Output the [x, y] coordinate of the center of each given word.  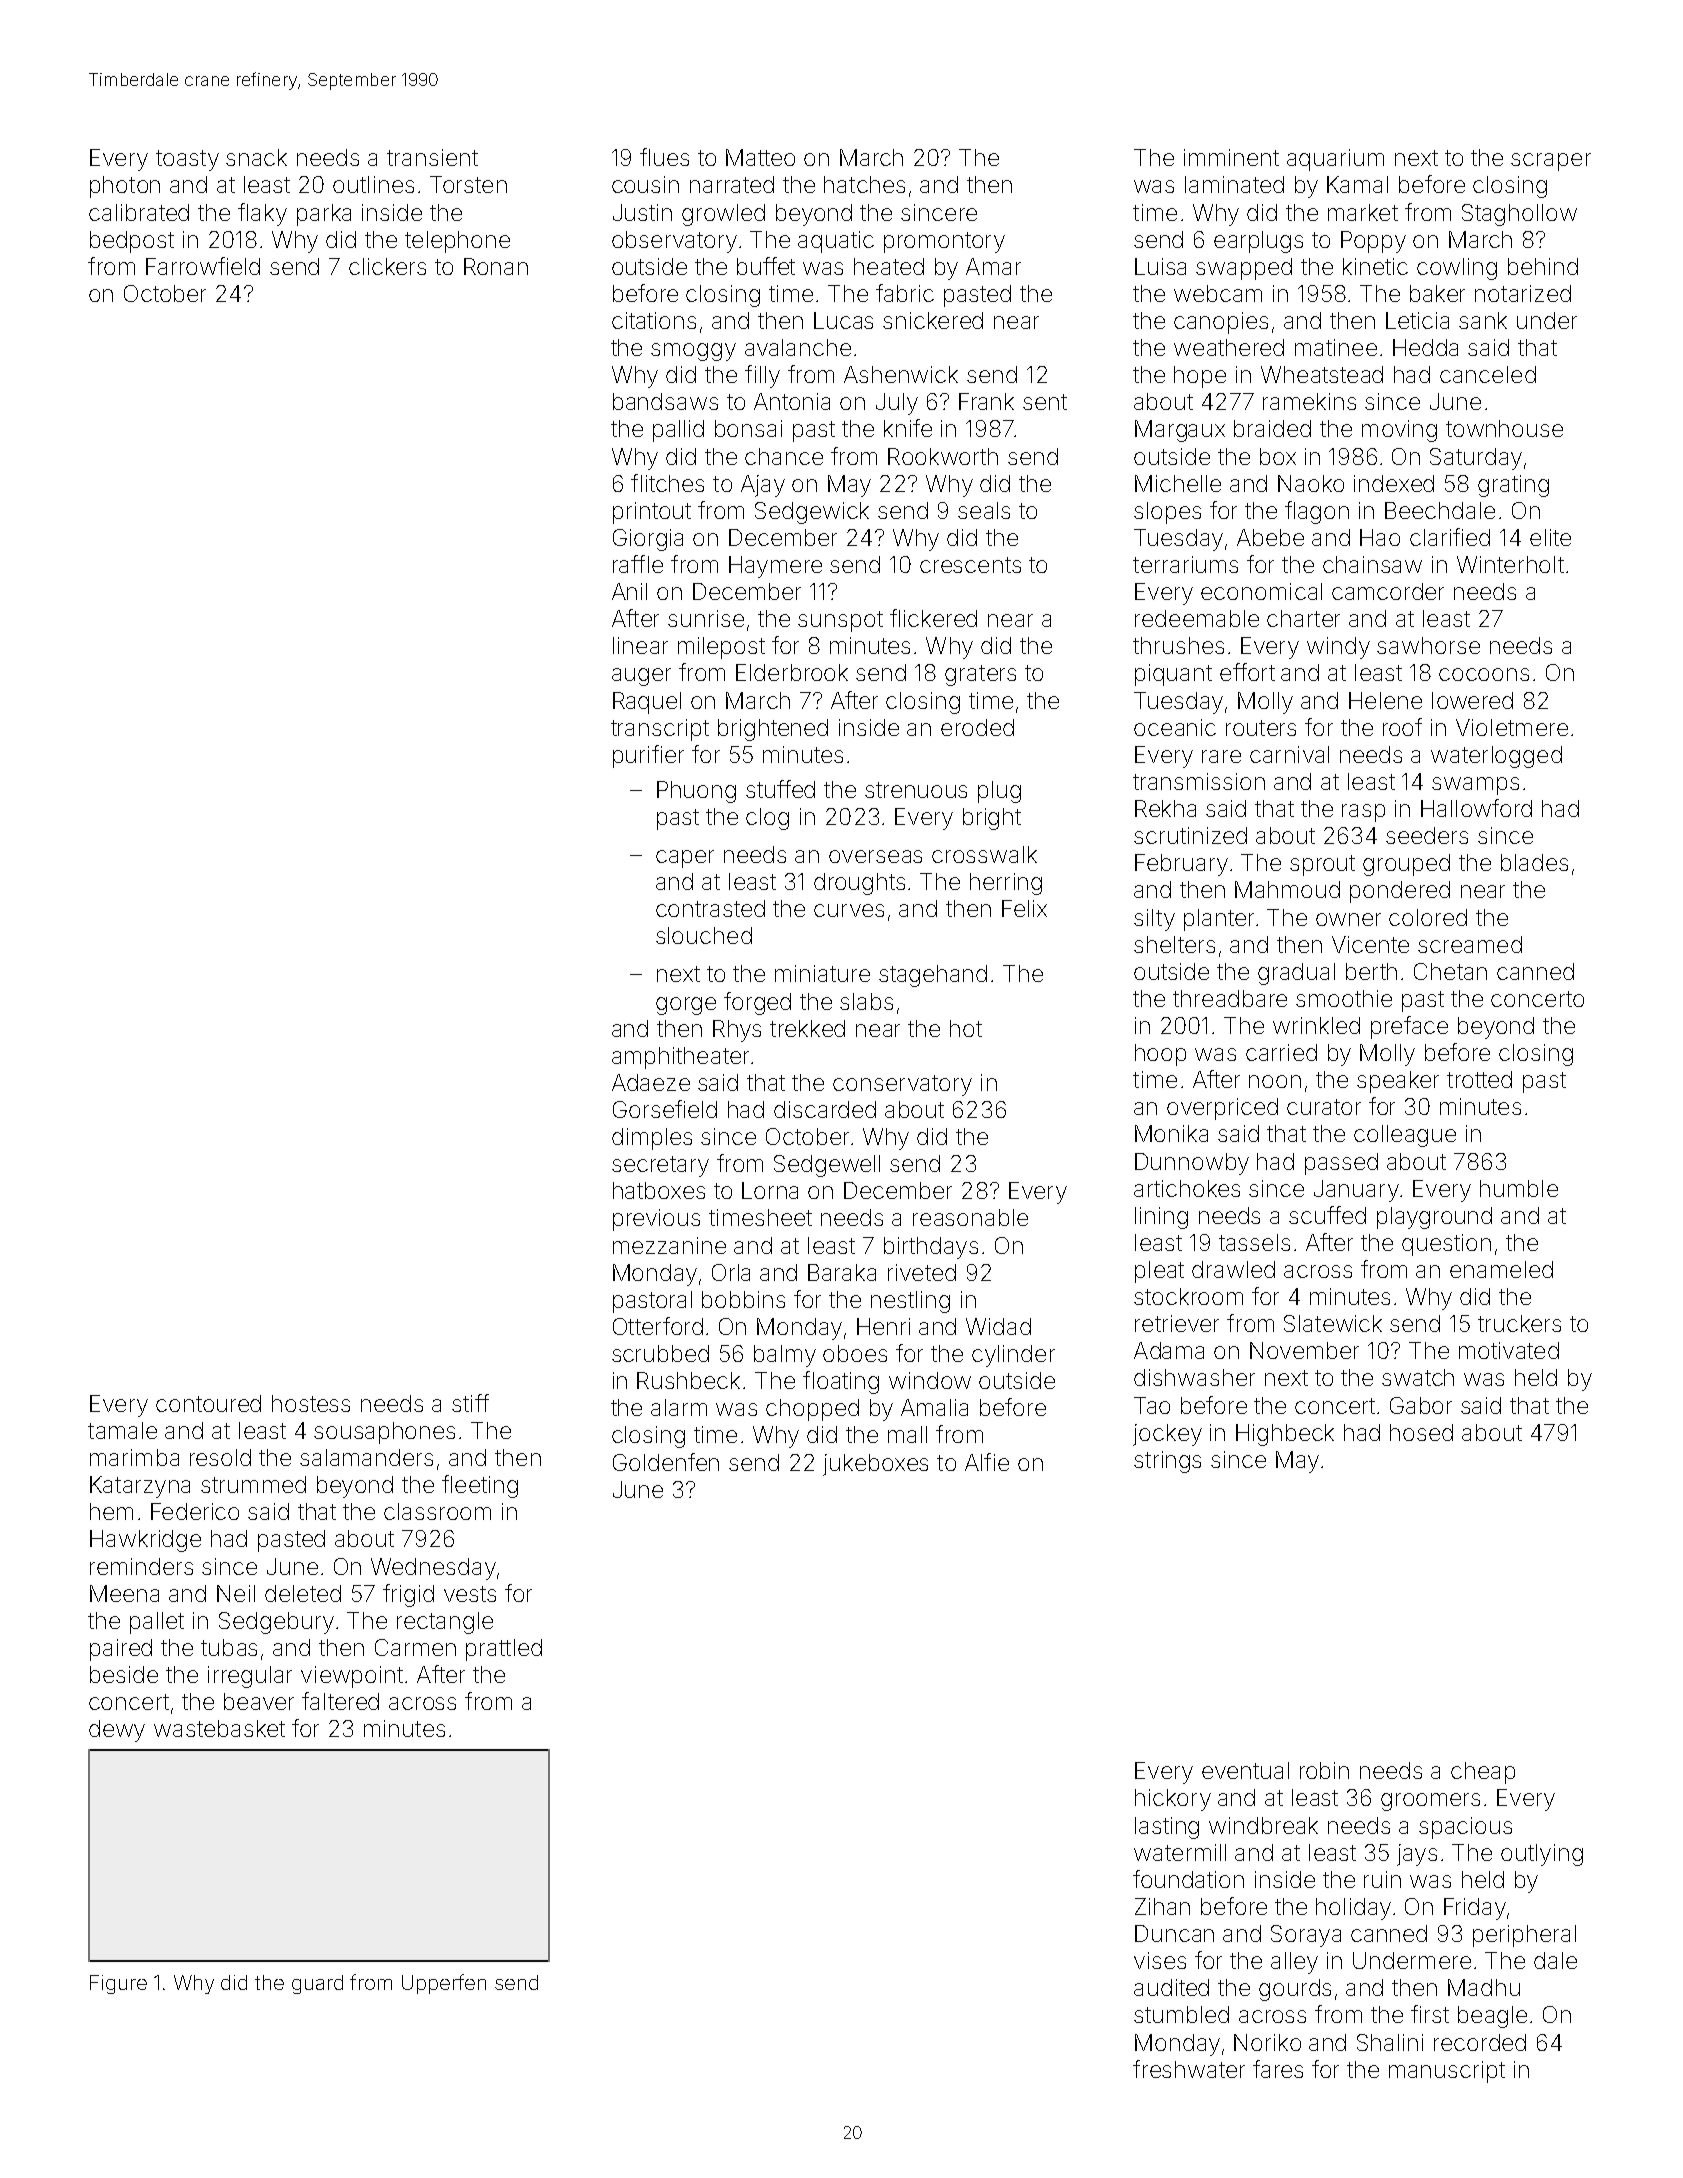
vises [1160, 1960]
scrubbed [660, 1353]
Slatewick [1333, 1323]
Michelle [1178, 483]
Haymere [775, 567]
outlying [1542, 1855]
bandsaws [665, 401]
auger [641, 677]
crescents [970, 565]
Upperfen [444, 1984]
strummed [253, 1484]
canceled [1488, 374]
